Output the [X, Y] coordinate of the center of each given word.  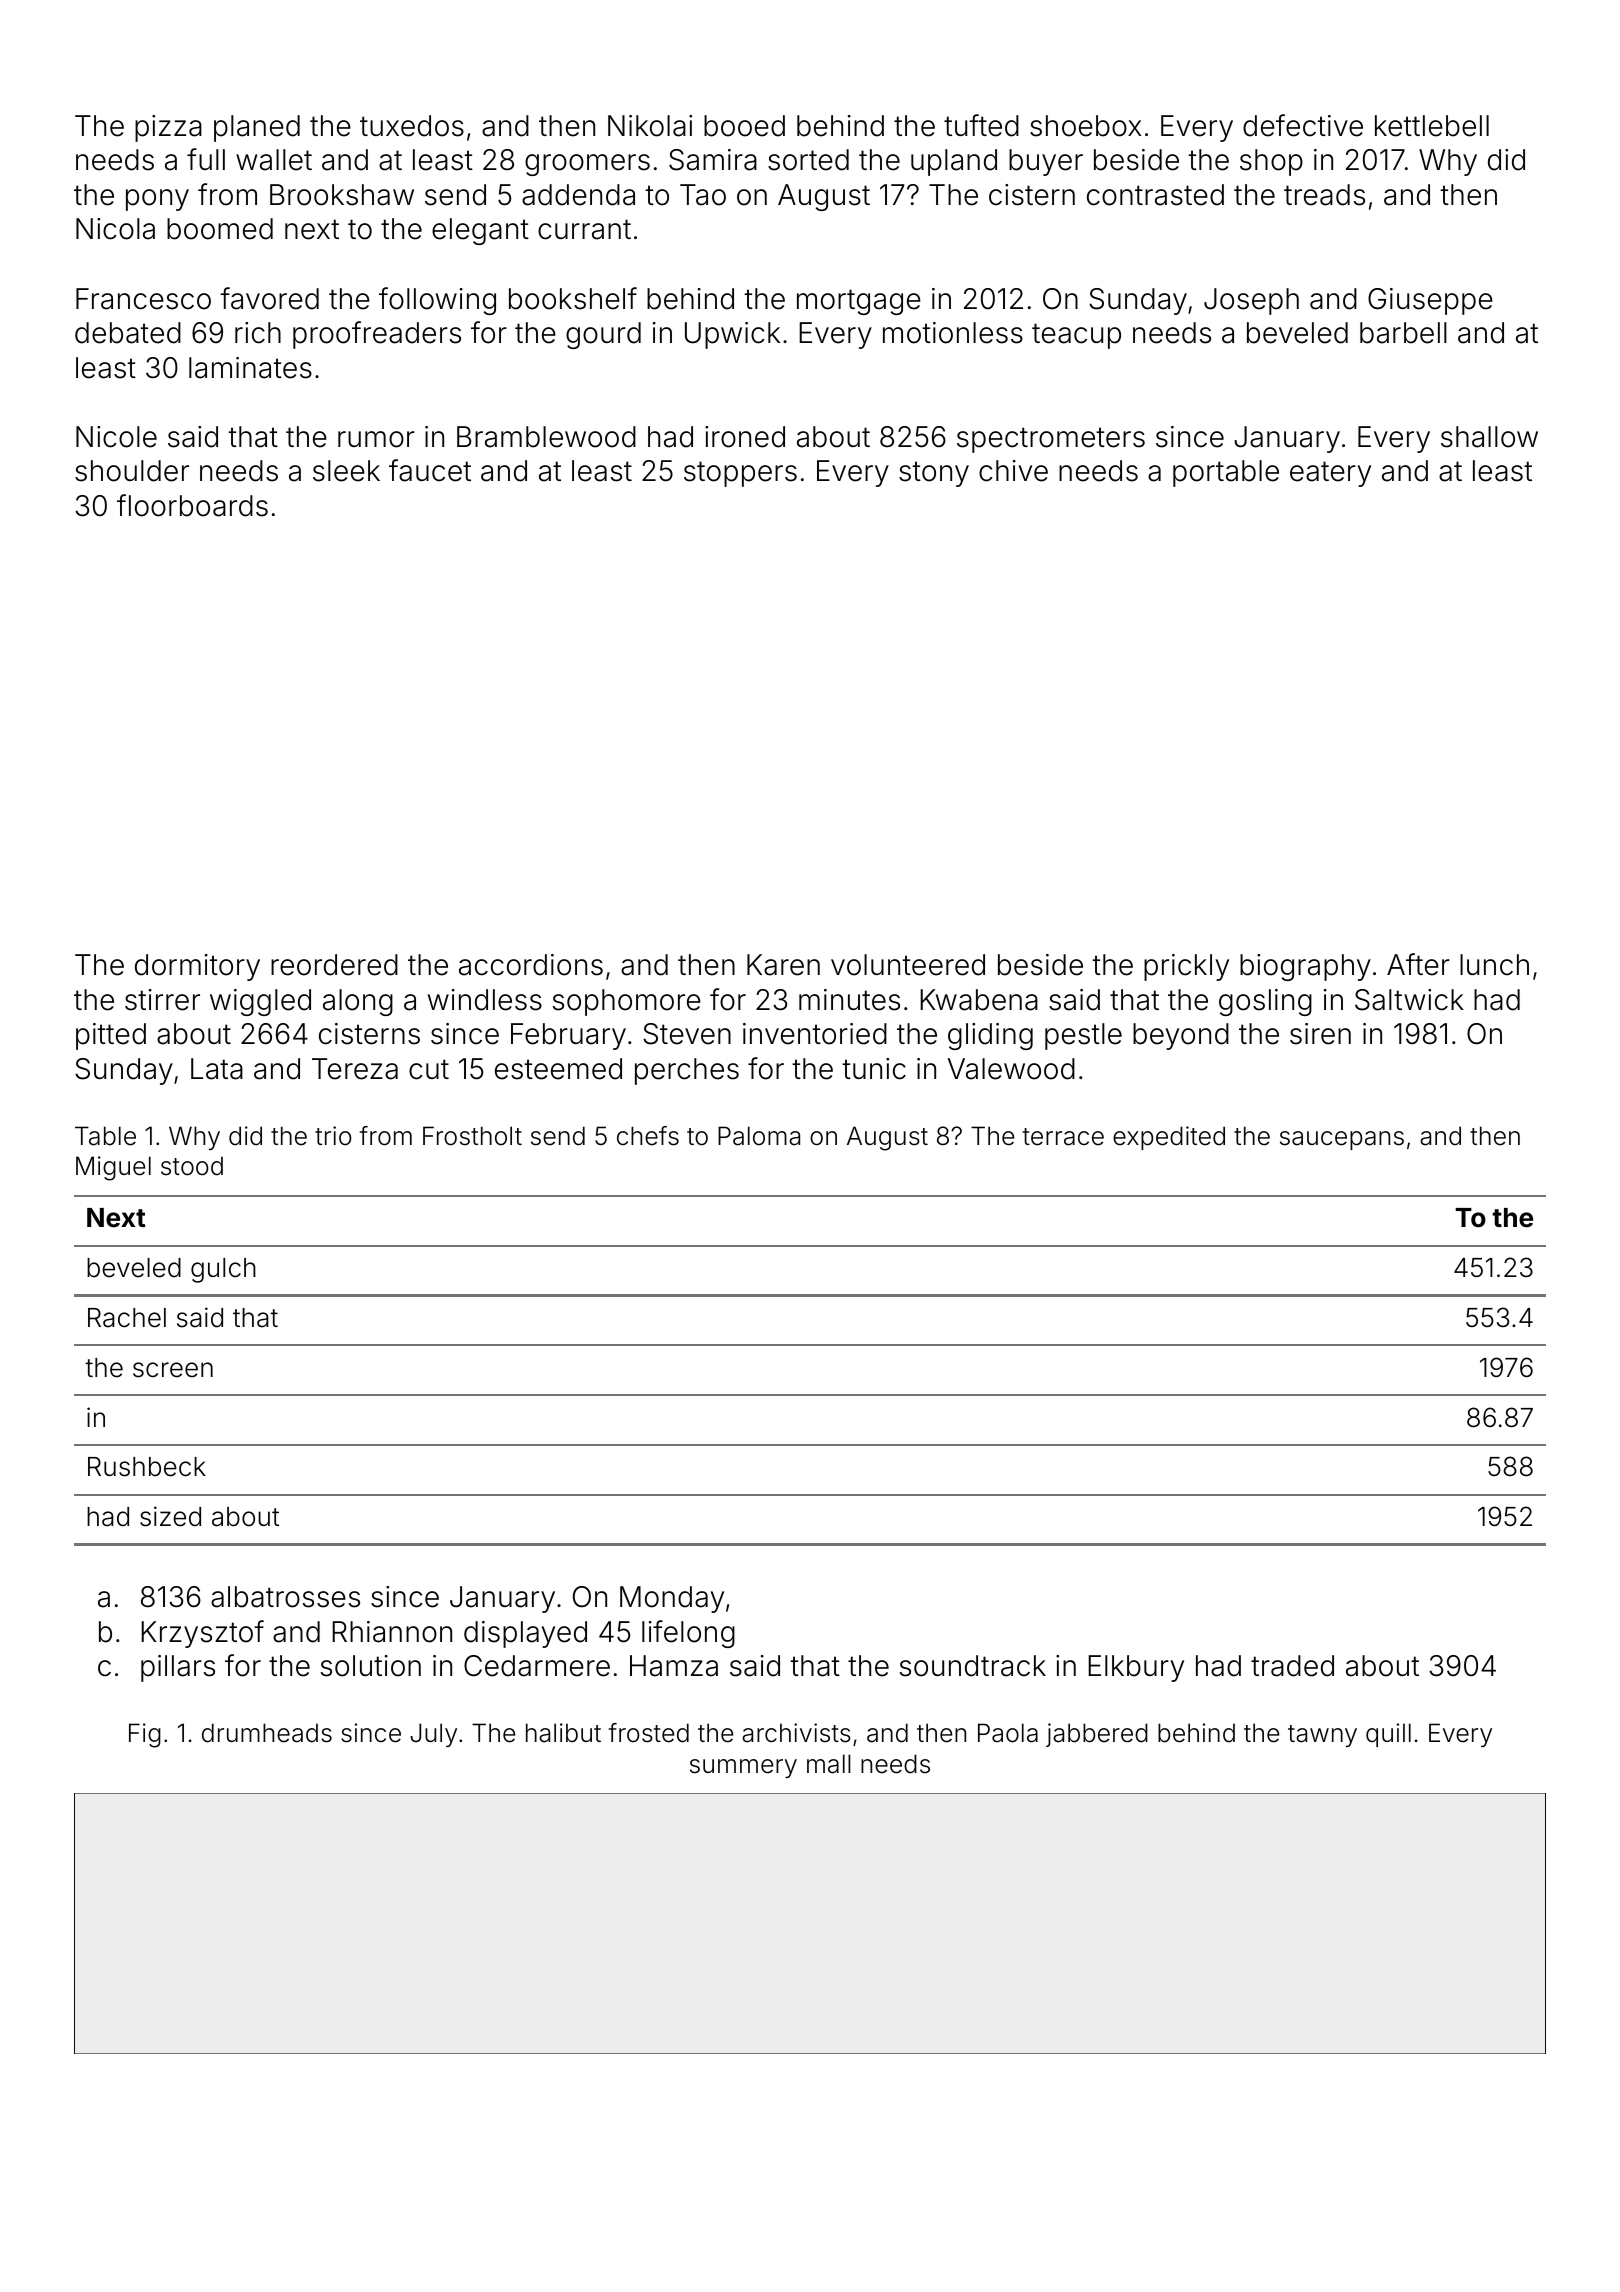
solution [371, 1666]
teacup [1076, 336]
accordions [531, 965]
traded [1292, 1666]
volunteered [908, 965]
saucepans [1342, 1140]
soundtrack [973, 1666]
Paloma [759, 1136]
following [437, 301]
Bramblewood [546, 437]
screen [173, 1370]
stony [934, 474]
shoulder [132, 471]
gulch [223, 1270]
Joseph [1251, 301]
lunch [1494, 965]
